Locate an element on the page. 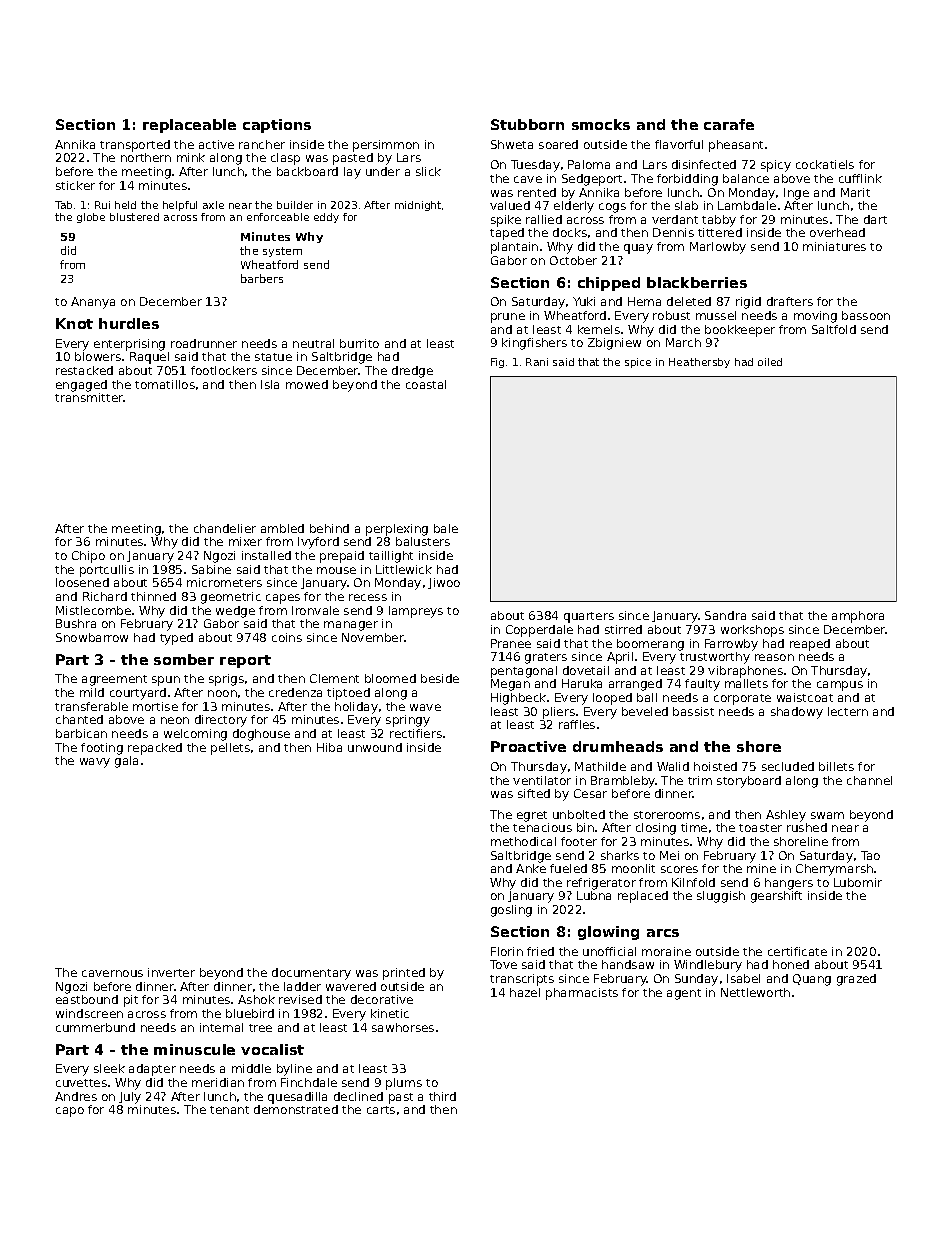 The image size is (952, 1233). flavorful is located at coordinates (679, 144).
